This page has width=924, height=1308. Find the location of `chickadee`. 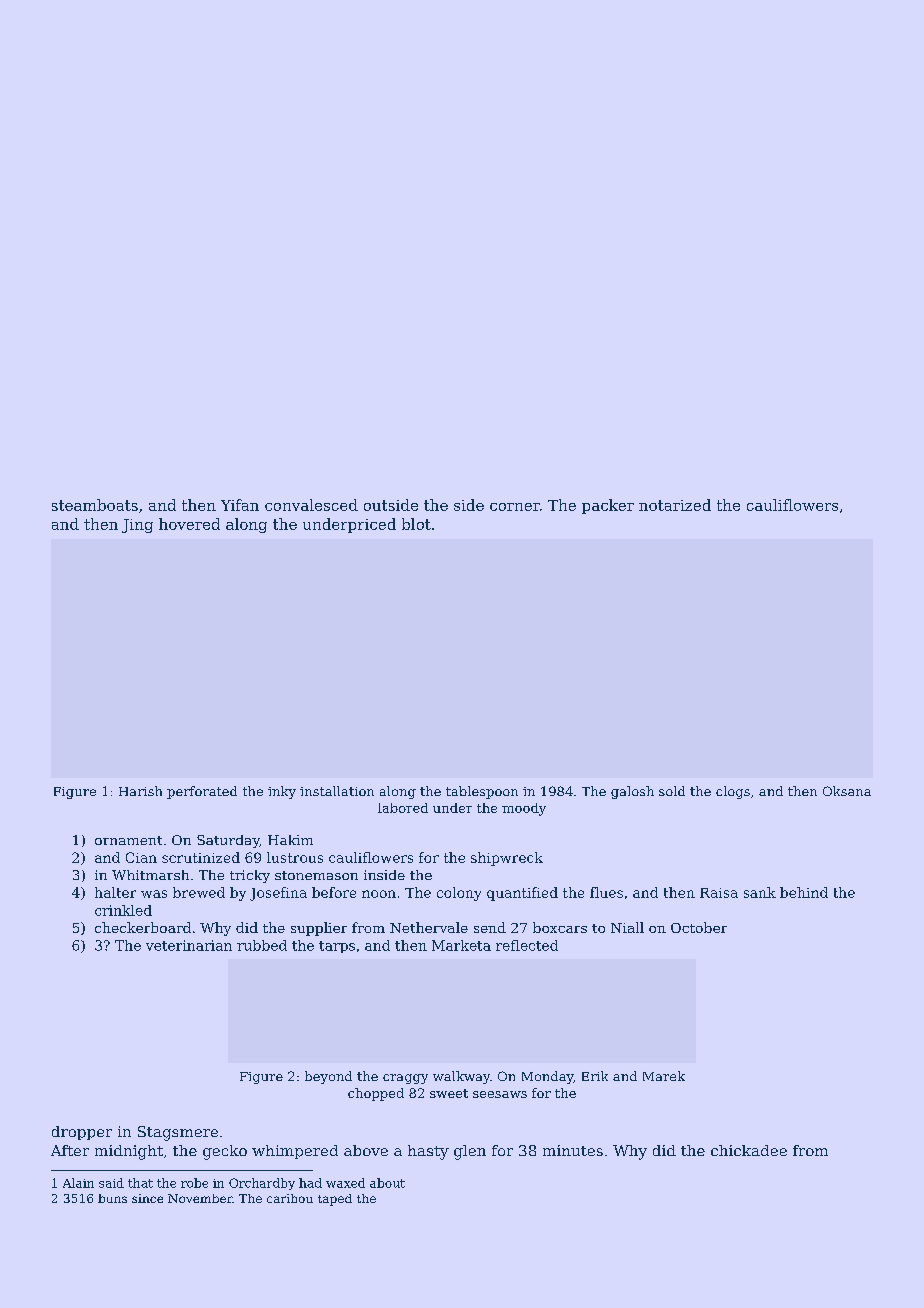

chickadee is located at coordinates (749, 1150).
